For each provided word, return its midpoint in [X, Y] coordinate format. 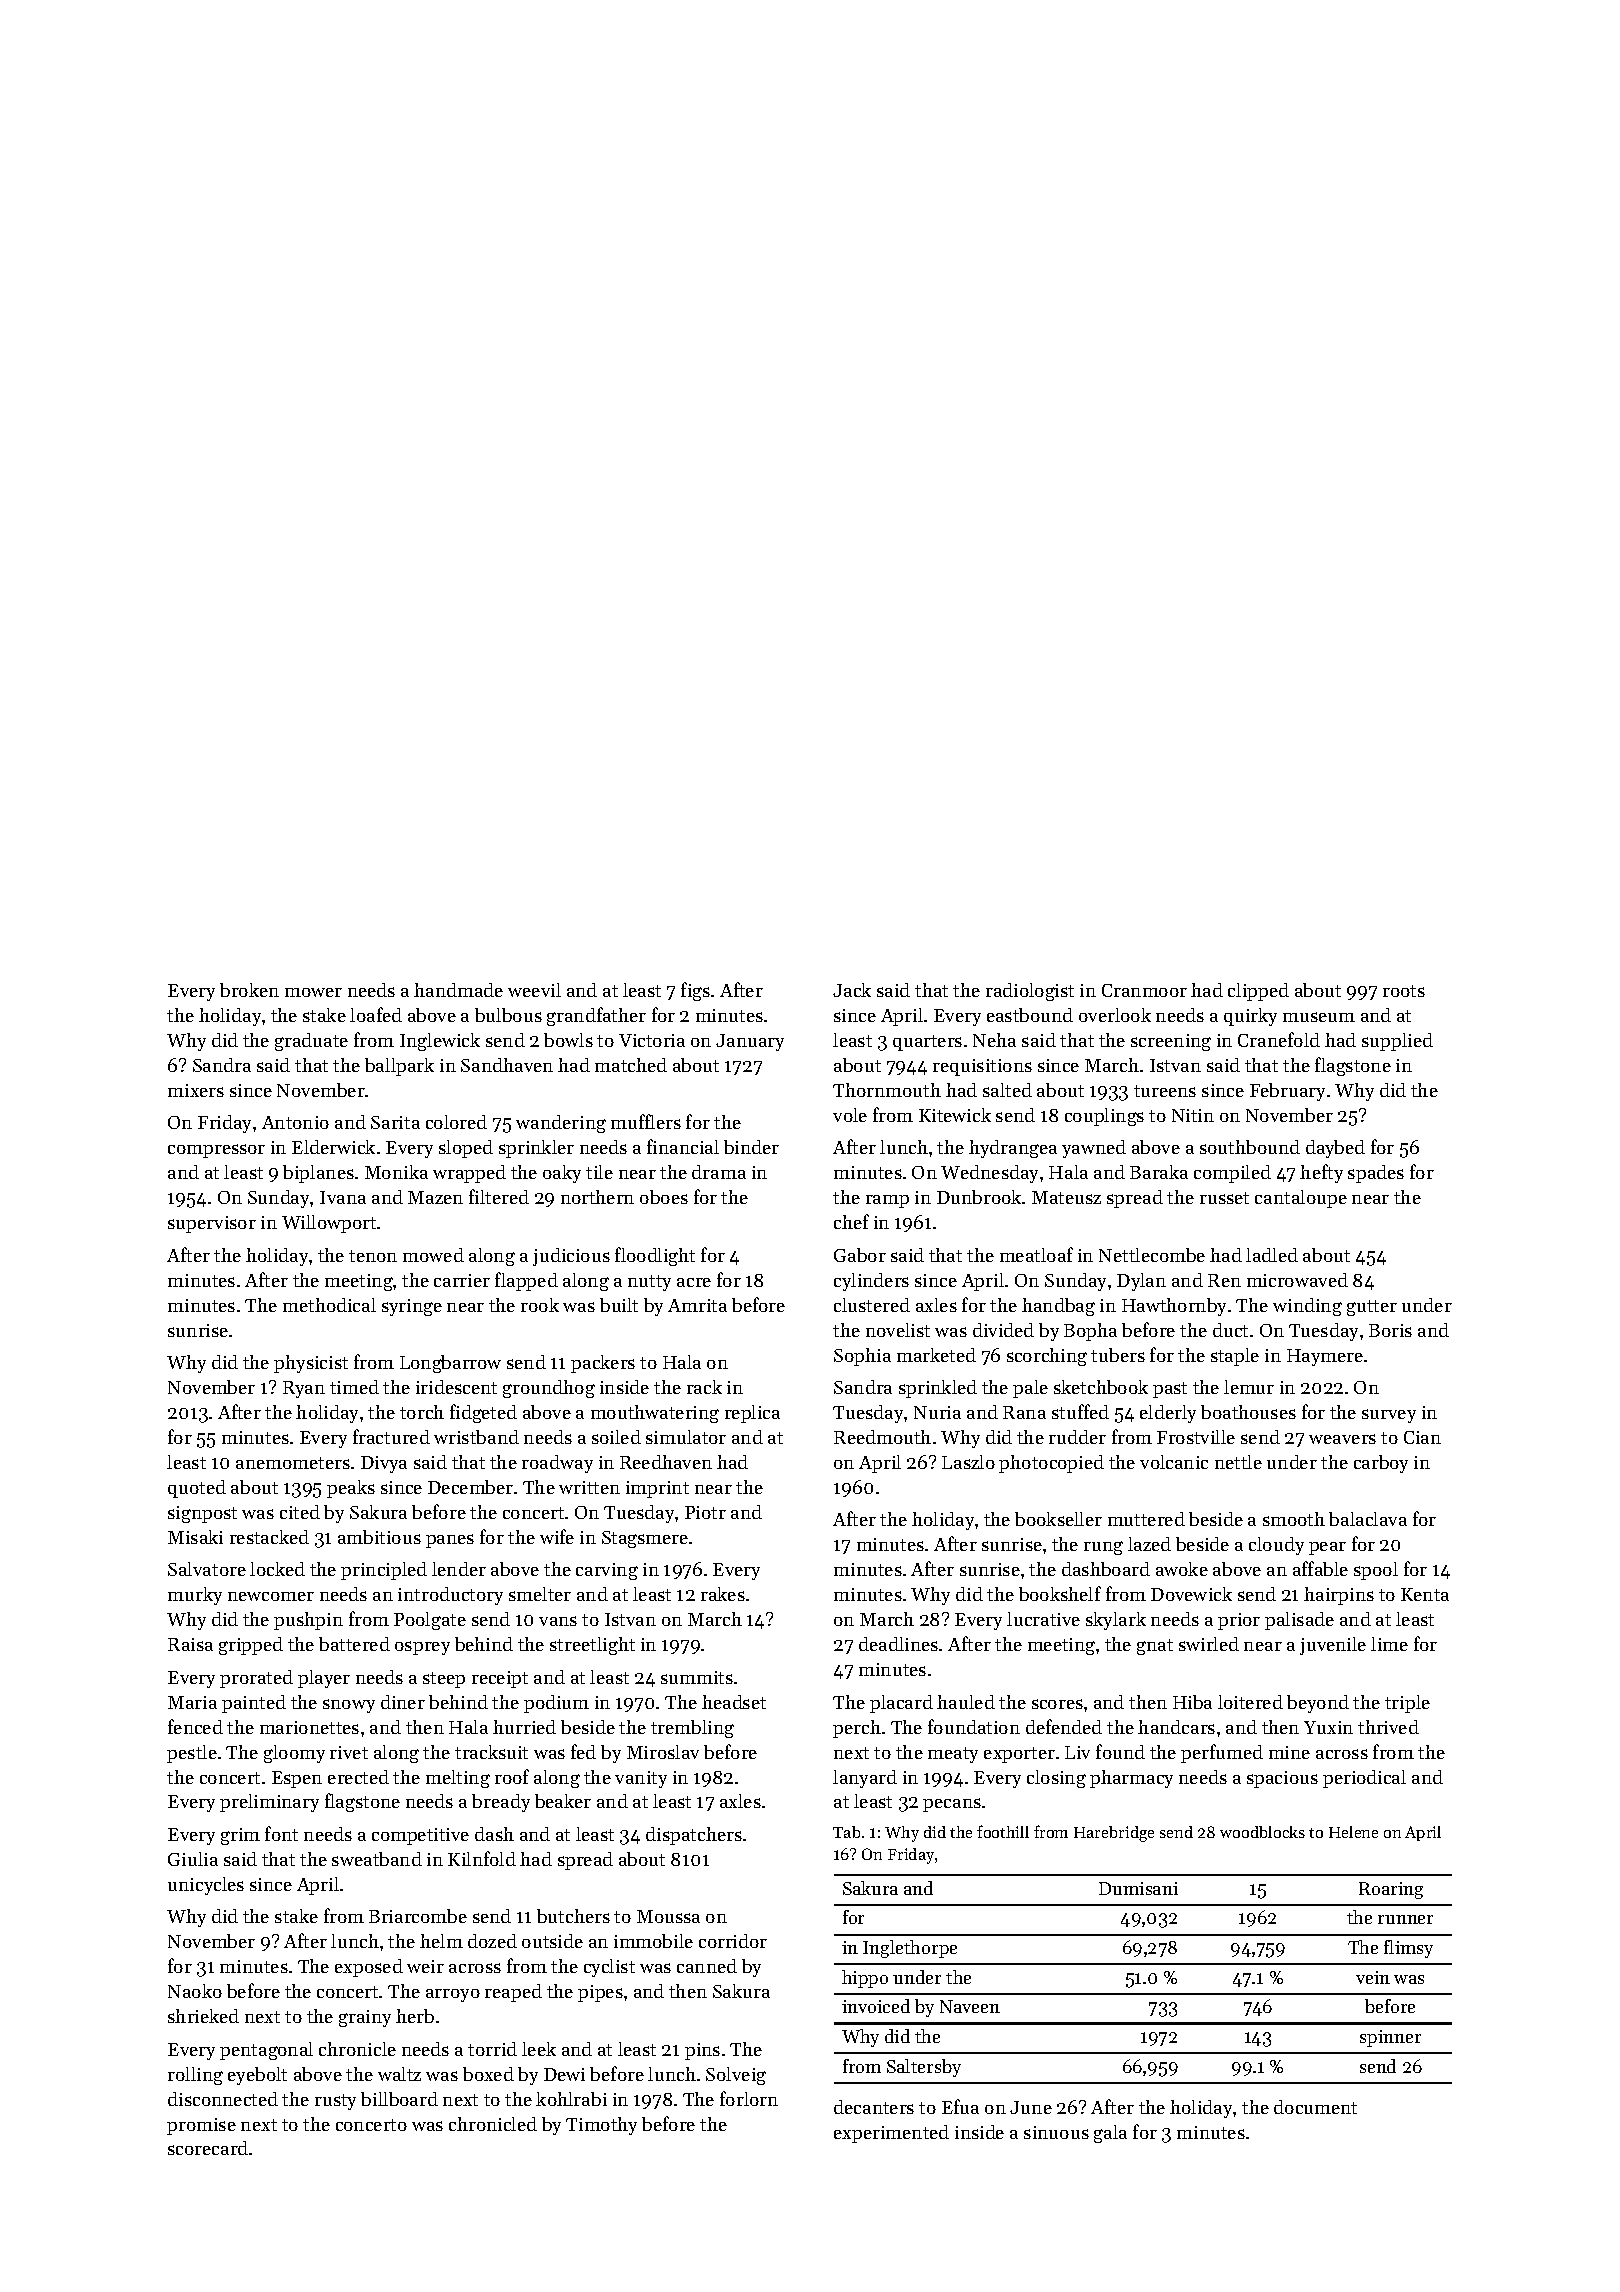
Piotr [705, 1512]
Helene [1353, 1832]
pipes [600, 1993]
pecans [952, 1805]
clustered [872, 1305]
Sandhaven [507, 1065]
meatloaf [1036, 1254]
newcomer [271, 1596]
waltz [399, 2074]
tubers [1118, 1355]
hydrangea [1013, 1149]
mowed [433, 1255]
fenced [195, 1726]
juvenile [1333, 1646]
